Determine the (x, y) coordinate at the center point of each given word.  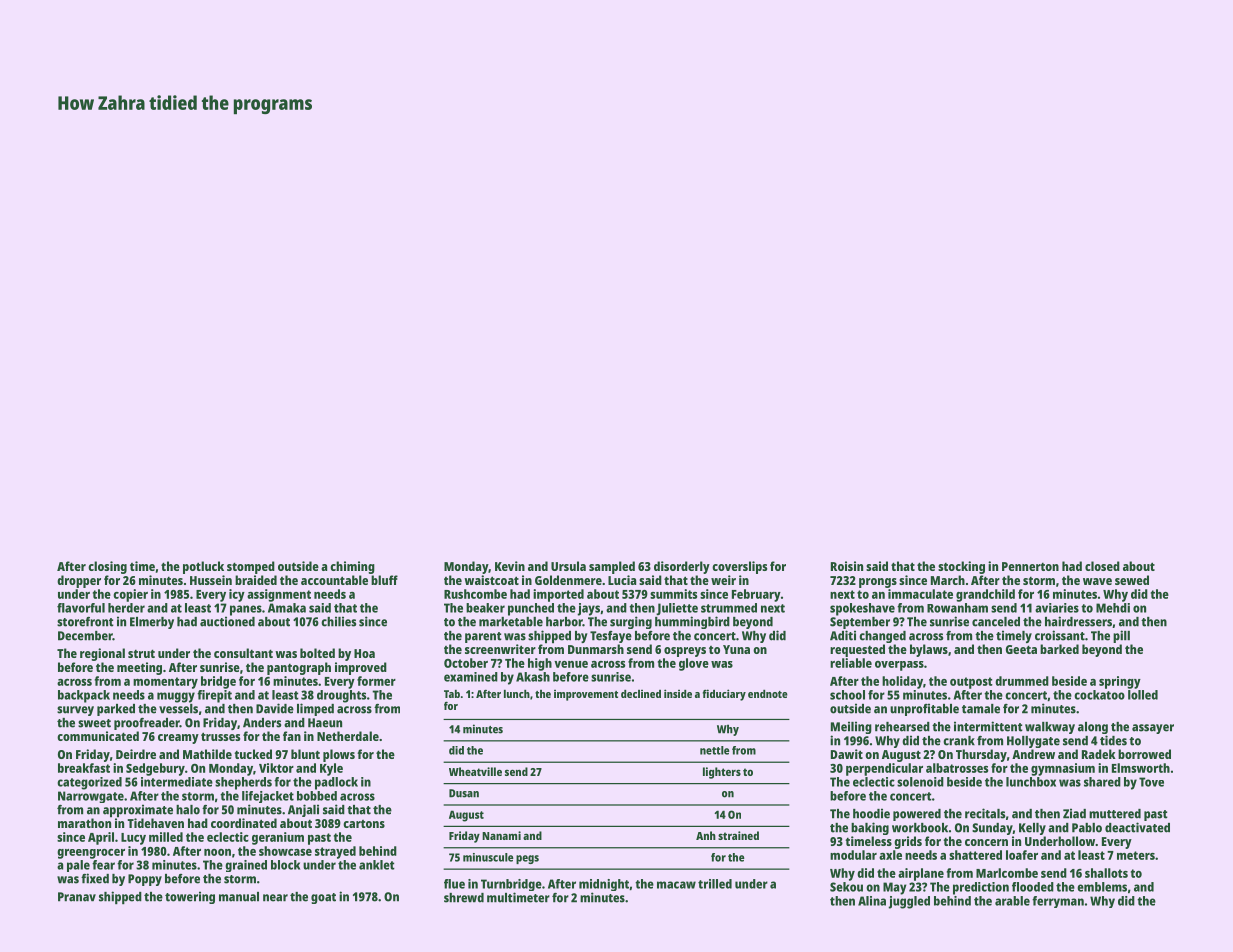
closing (107, 567)
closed (1102, 566)
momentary (165, 683)
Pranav (77, 897)
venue (571, 664)
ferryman (1058, 902)
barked (1059, 649)
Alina (872, 901)
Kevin (510, 566)
